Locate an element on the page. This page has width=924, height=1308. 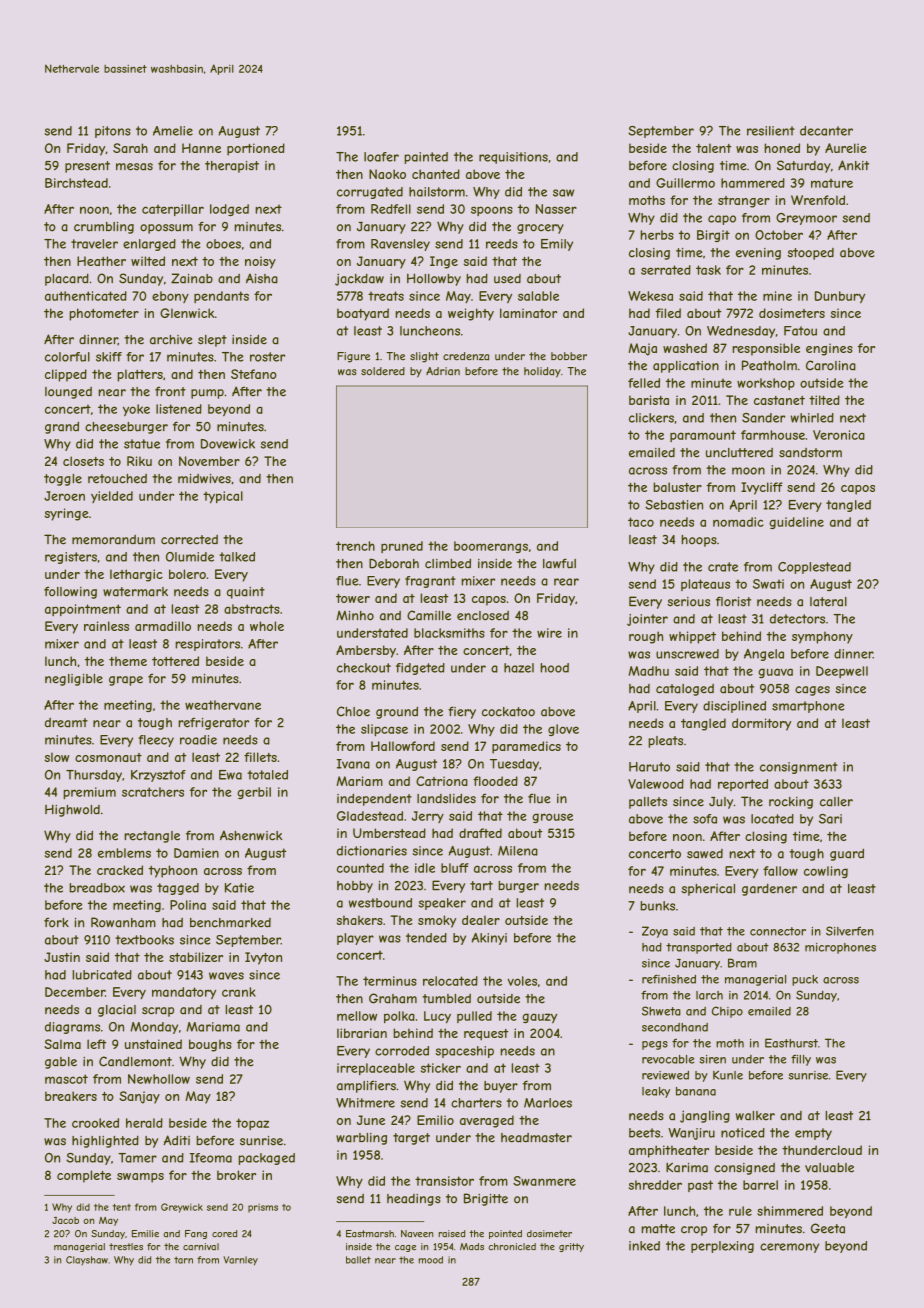
Clayshaw is located at coordinates (87, 1260).
